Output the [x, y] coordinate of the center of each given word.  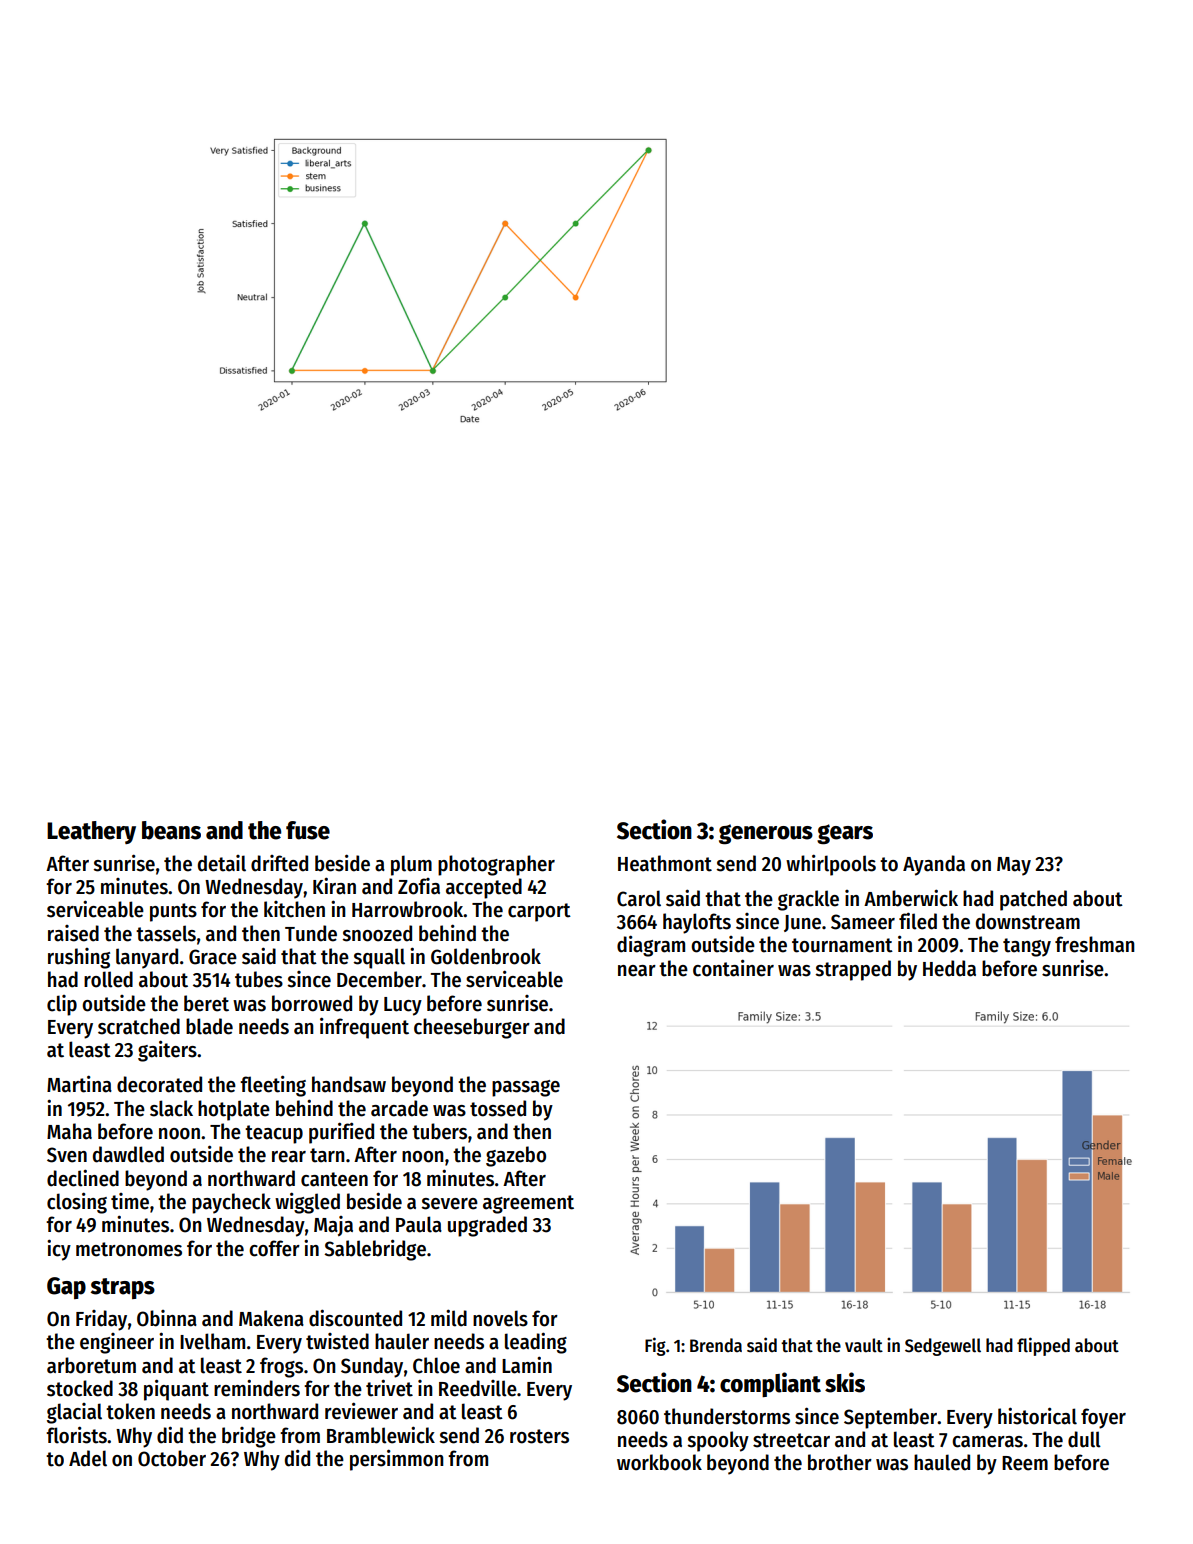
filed [918, 921]
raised [73, 933]
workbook [659, 1462]
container [733, 968]
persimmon [397, 1460]
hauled [942, 1462]
